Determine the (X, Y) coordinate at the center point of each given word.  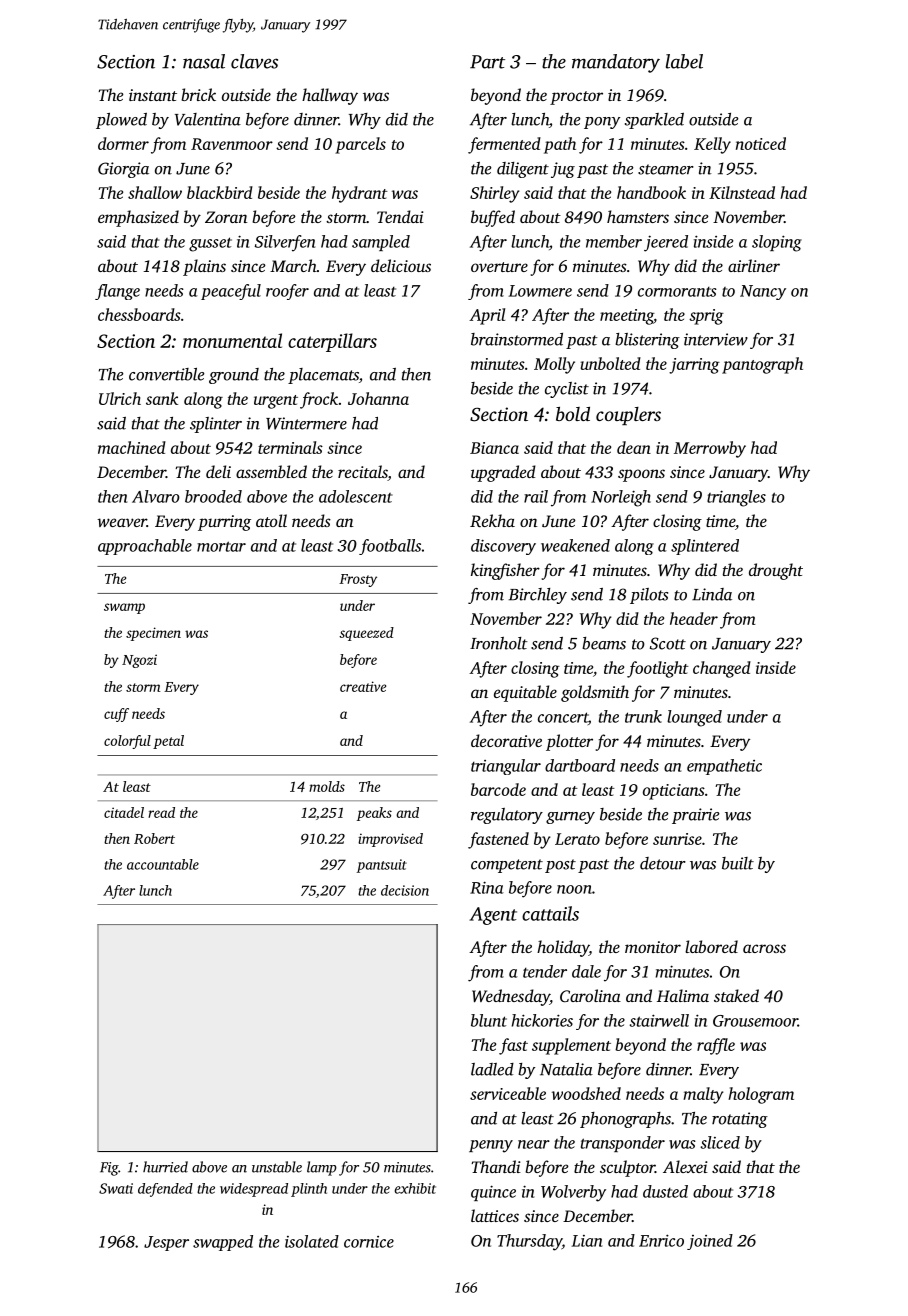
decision (405, 890)
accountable (163, 864)
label (684, 61)
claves (254, 61)
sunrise (677, 839)
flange (117, 292)
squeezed (366, 634)
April (487, 316)
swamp (124, 608)
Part (487, 62)
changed (722, 669)
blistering (647, 341)
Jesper (166, 1243)
